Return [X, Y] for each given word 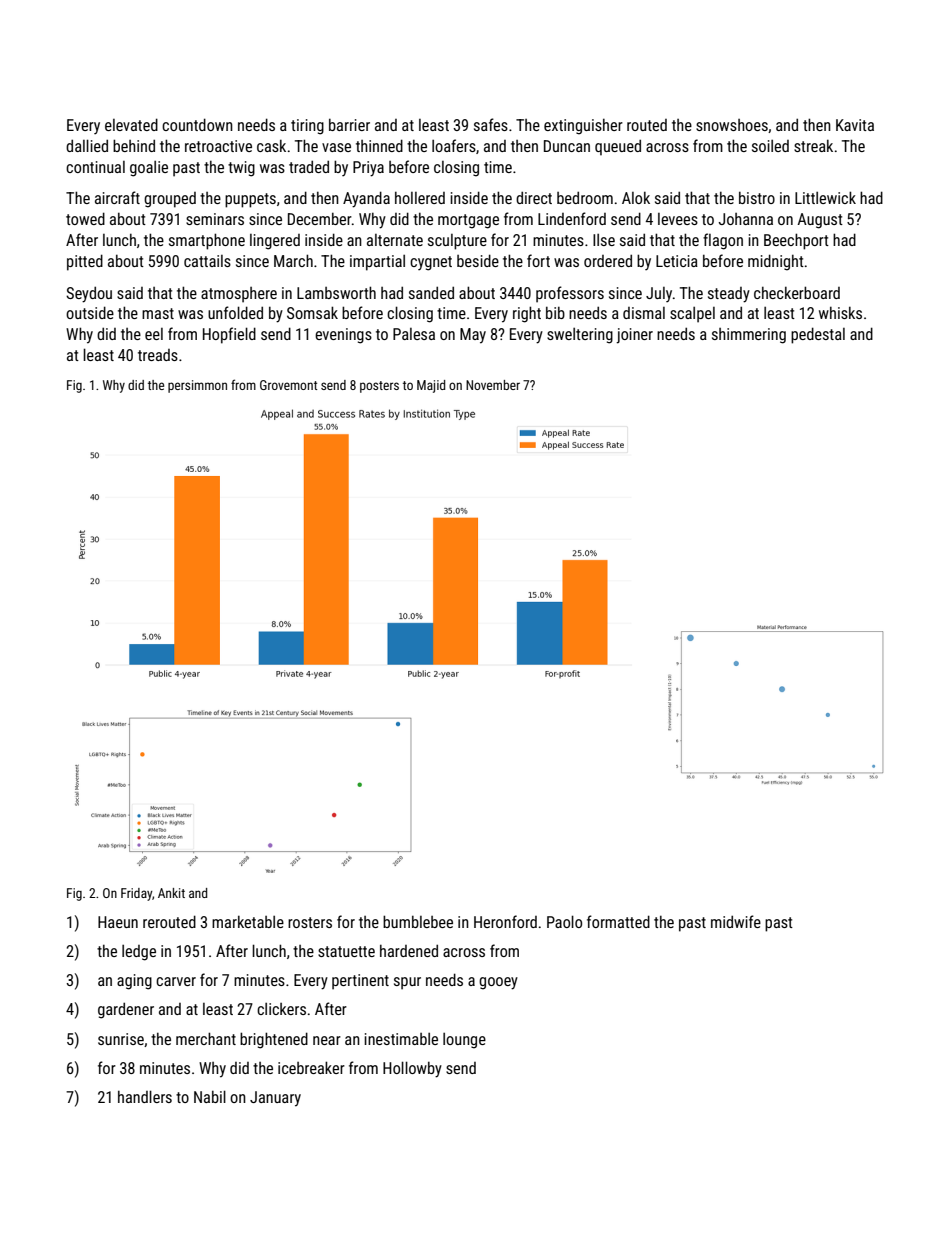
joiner [634, 336]
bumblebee [418, 921]
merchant [206, 1038]
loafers [454, 145]
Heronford [505, 921]
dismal [644, 313]
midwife [736, 921]
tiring [307, 127]
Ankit [171, 893]
